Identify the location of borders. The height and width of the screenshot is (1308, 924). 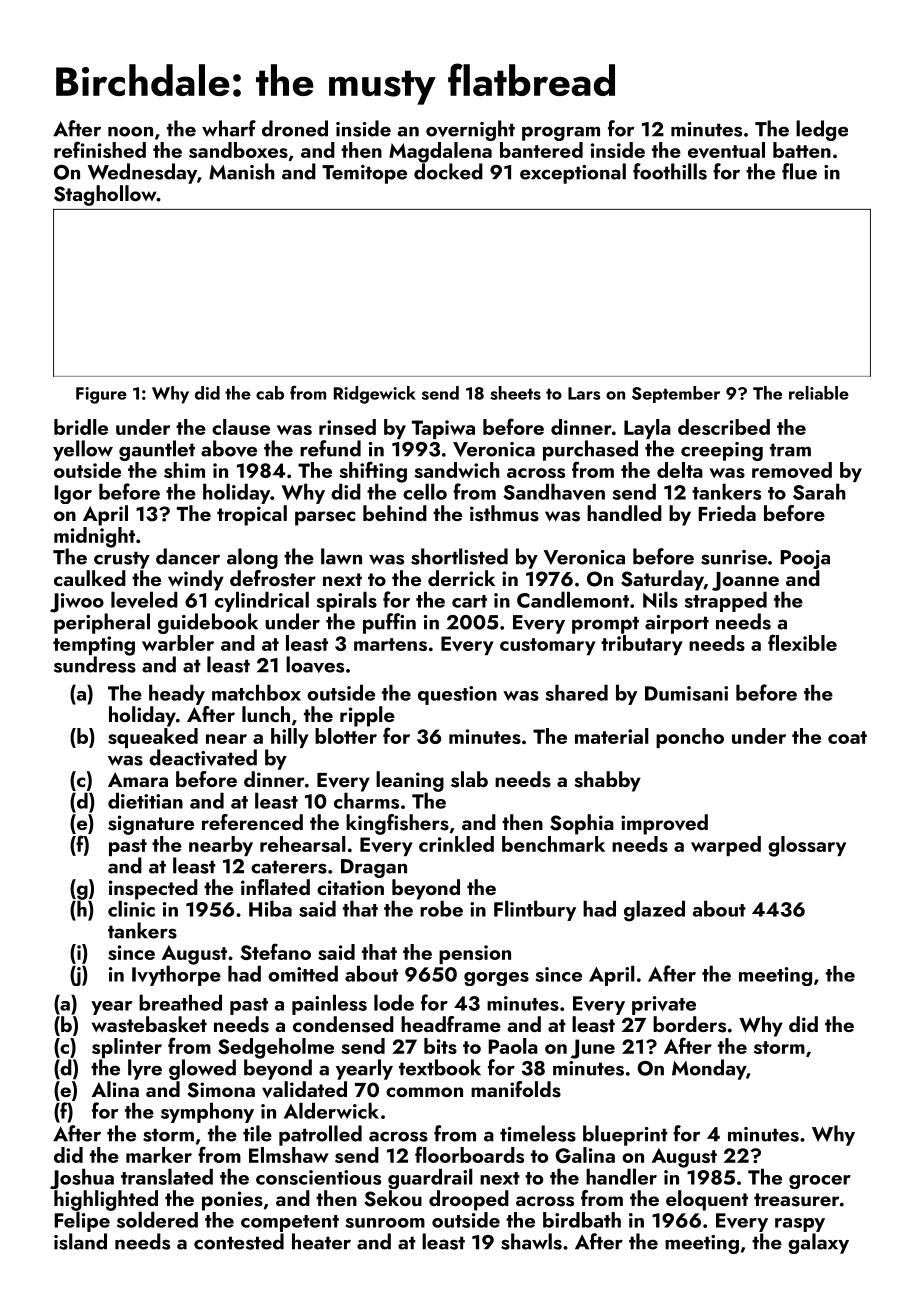
(689, 1024).
